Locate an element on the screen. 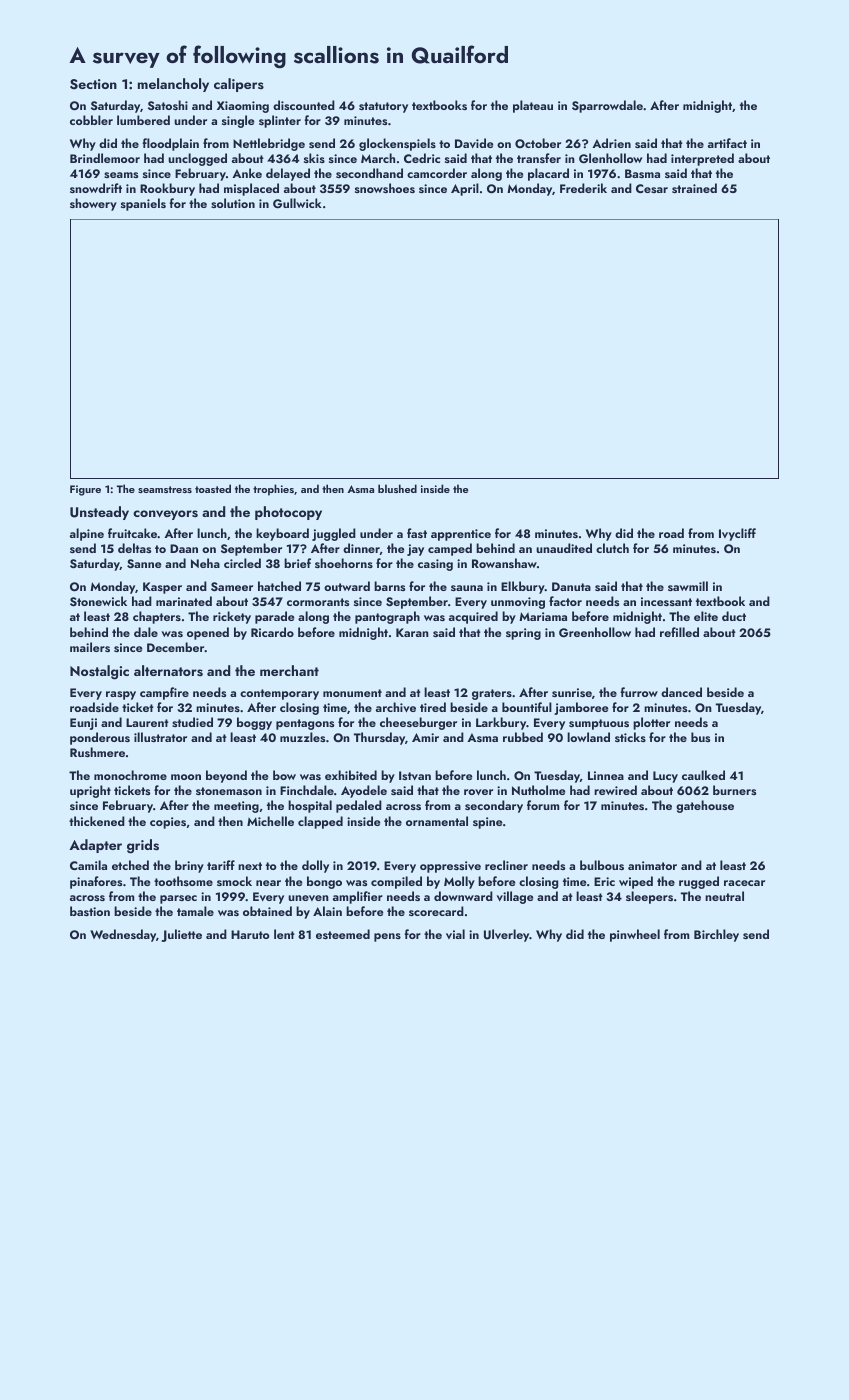 The image size is (849, 1400). pens is located at coordinates (387, 937).
